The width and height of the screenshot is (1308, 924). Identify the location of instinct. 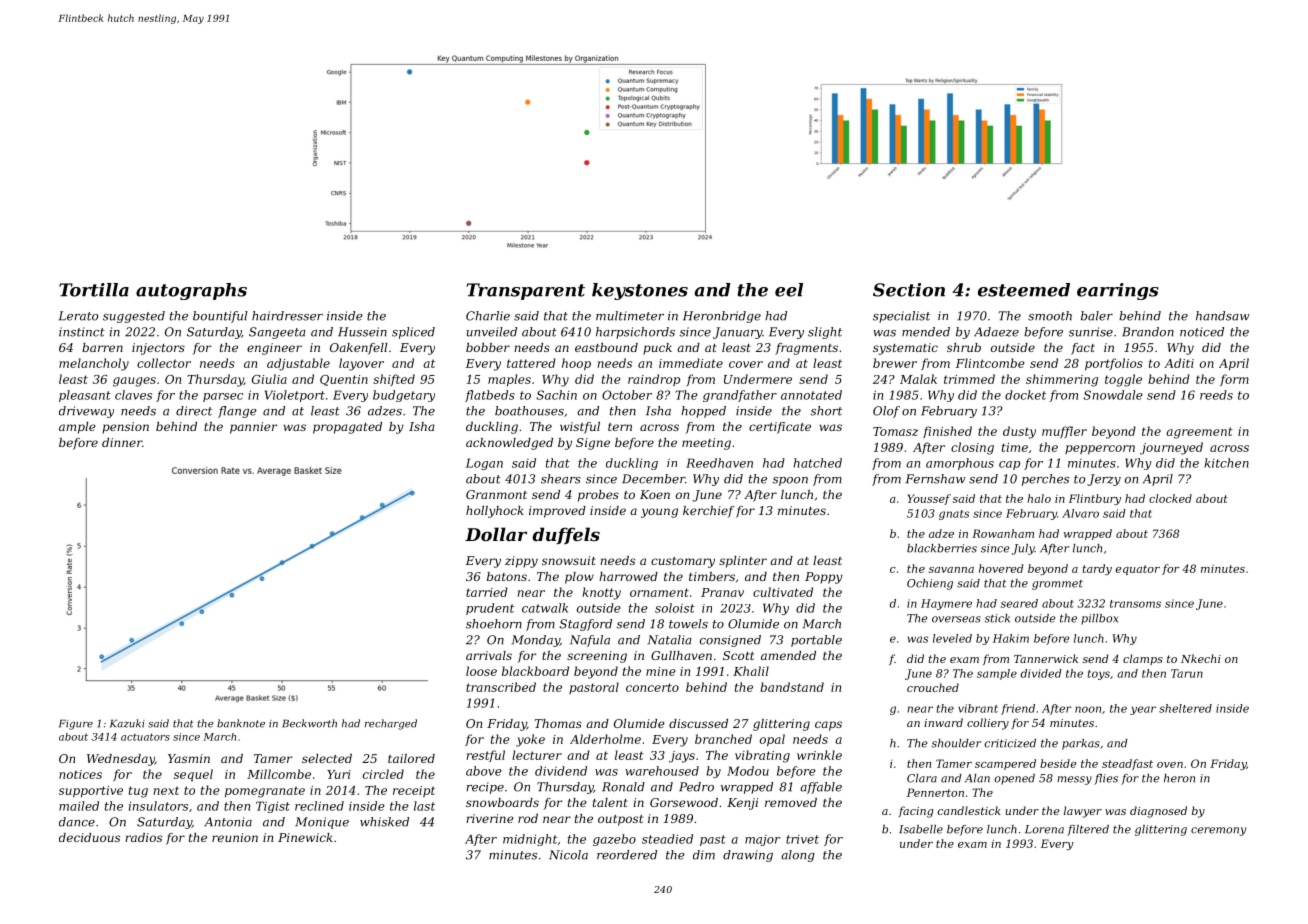
(82, 332).
